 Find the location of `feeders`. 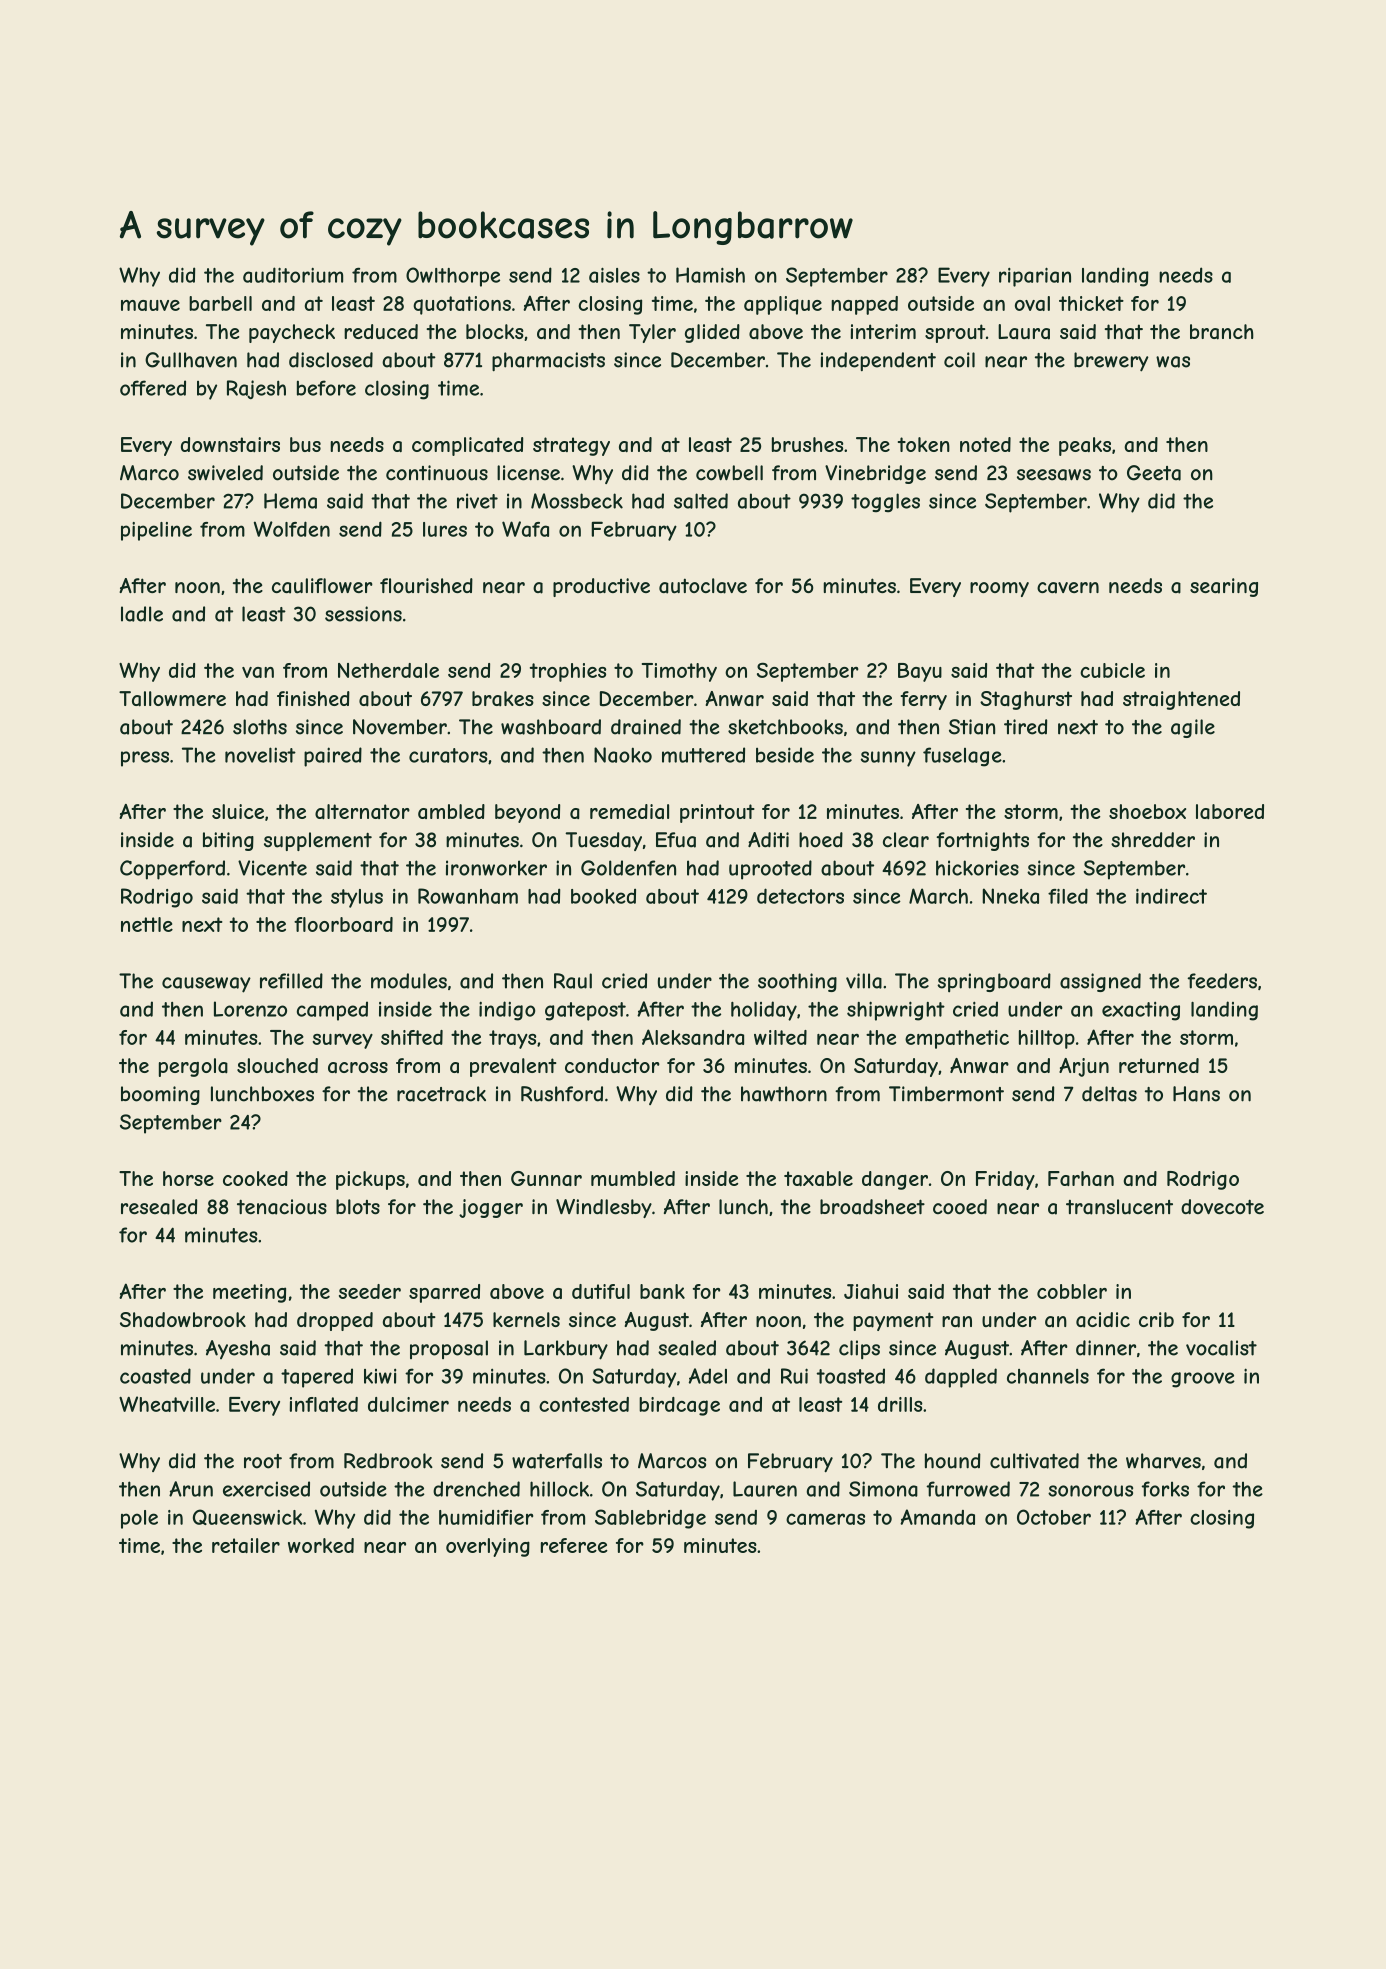

feeders is located at coordinates (1222, 981).
